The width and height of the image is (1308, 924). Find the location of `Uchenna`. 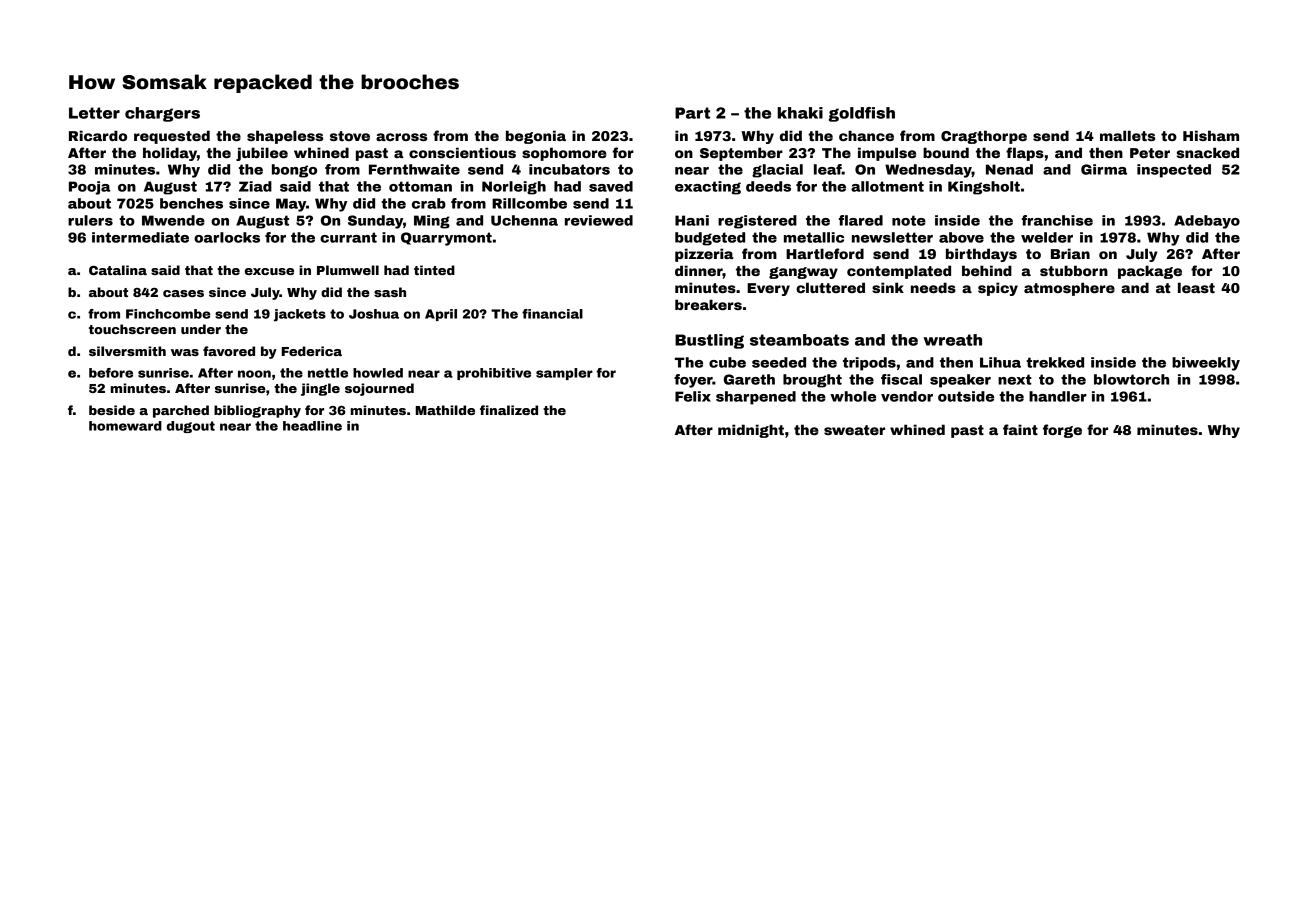

Uchenna is located at coordinates (524, 220).
